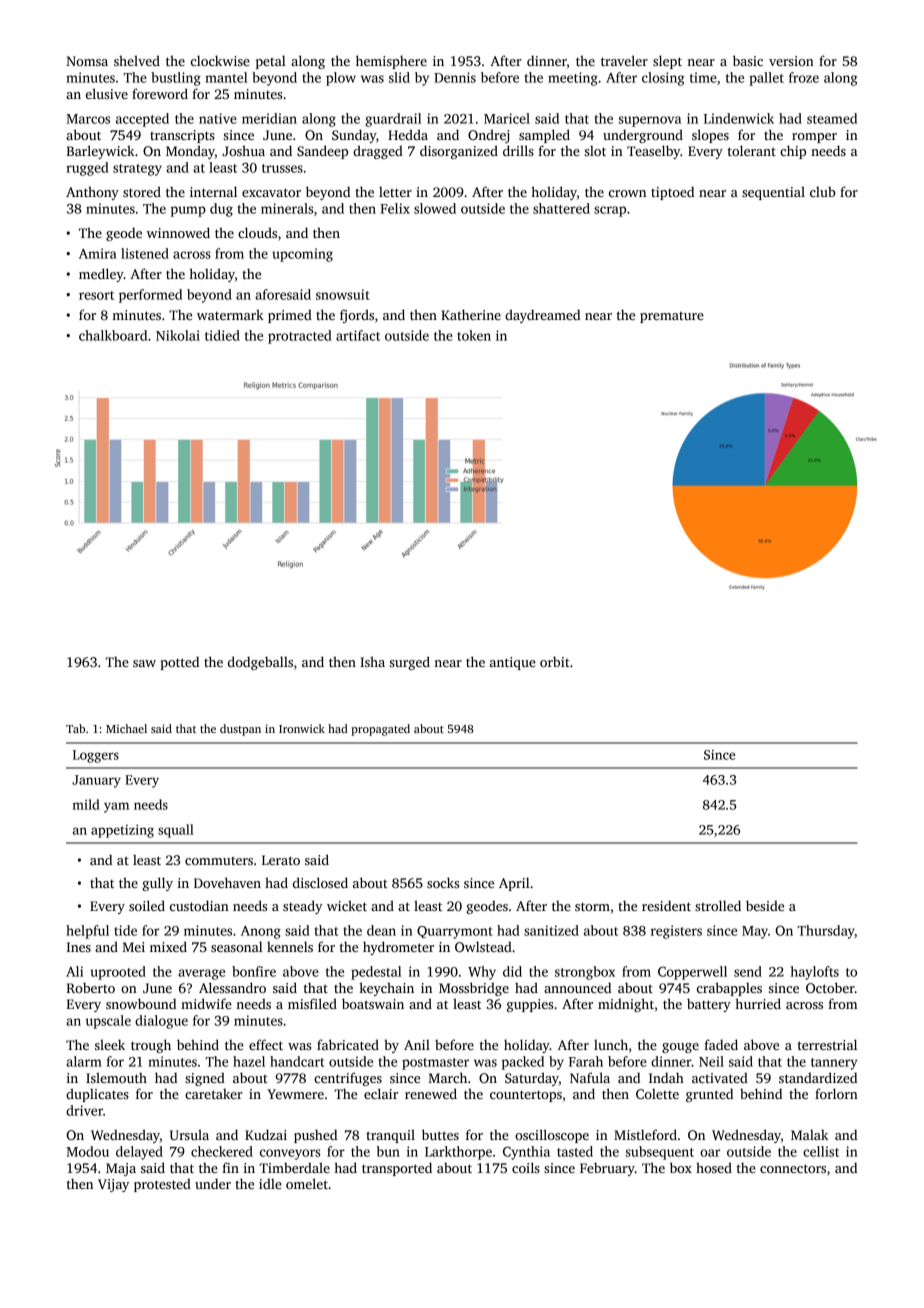 This screenshot has height=1308, width=924. I want to click on beside, so click(765, 905).
